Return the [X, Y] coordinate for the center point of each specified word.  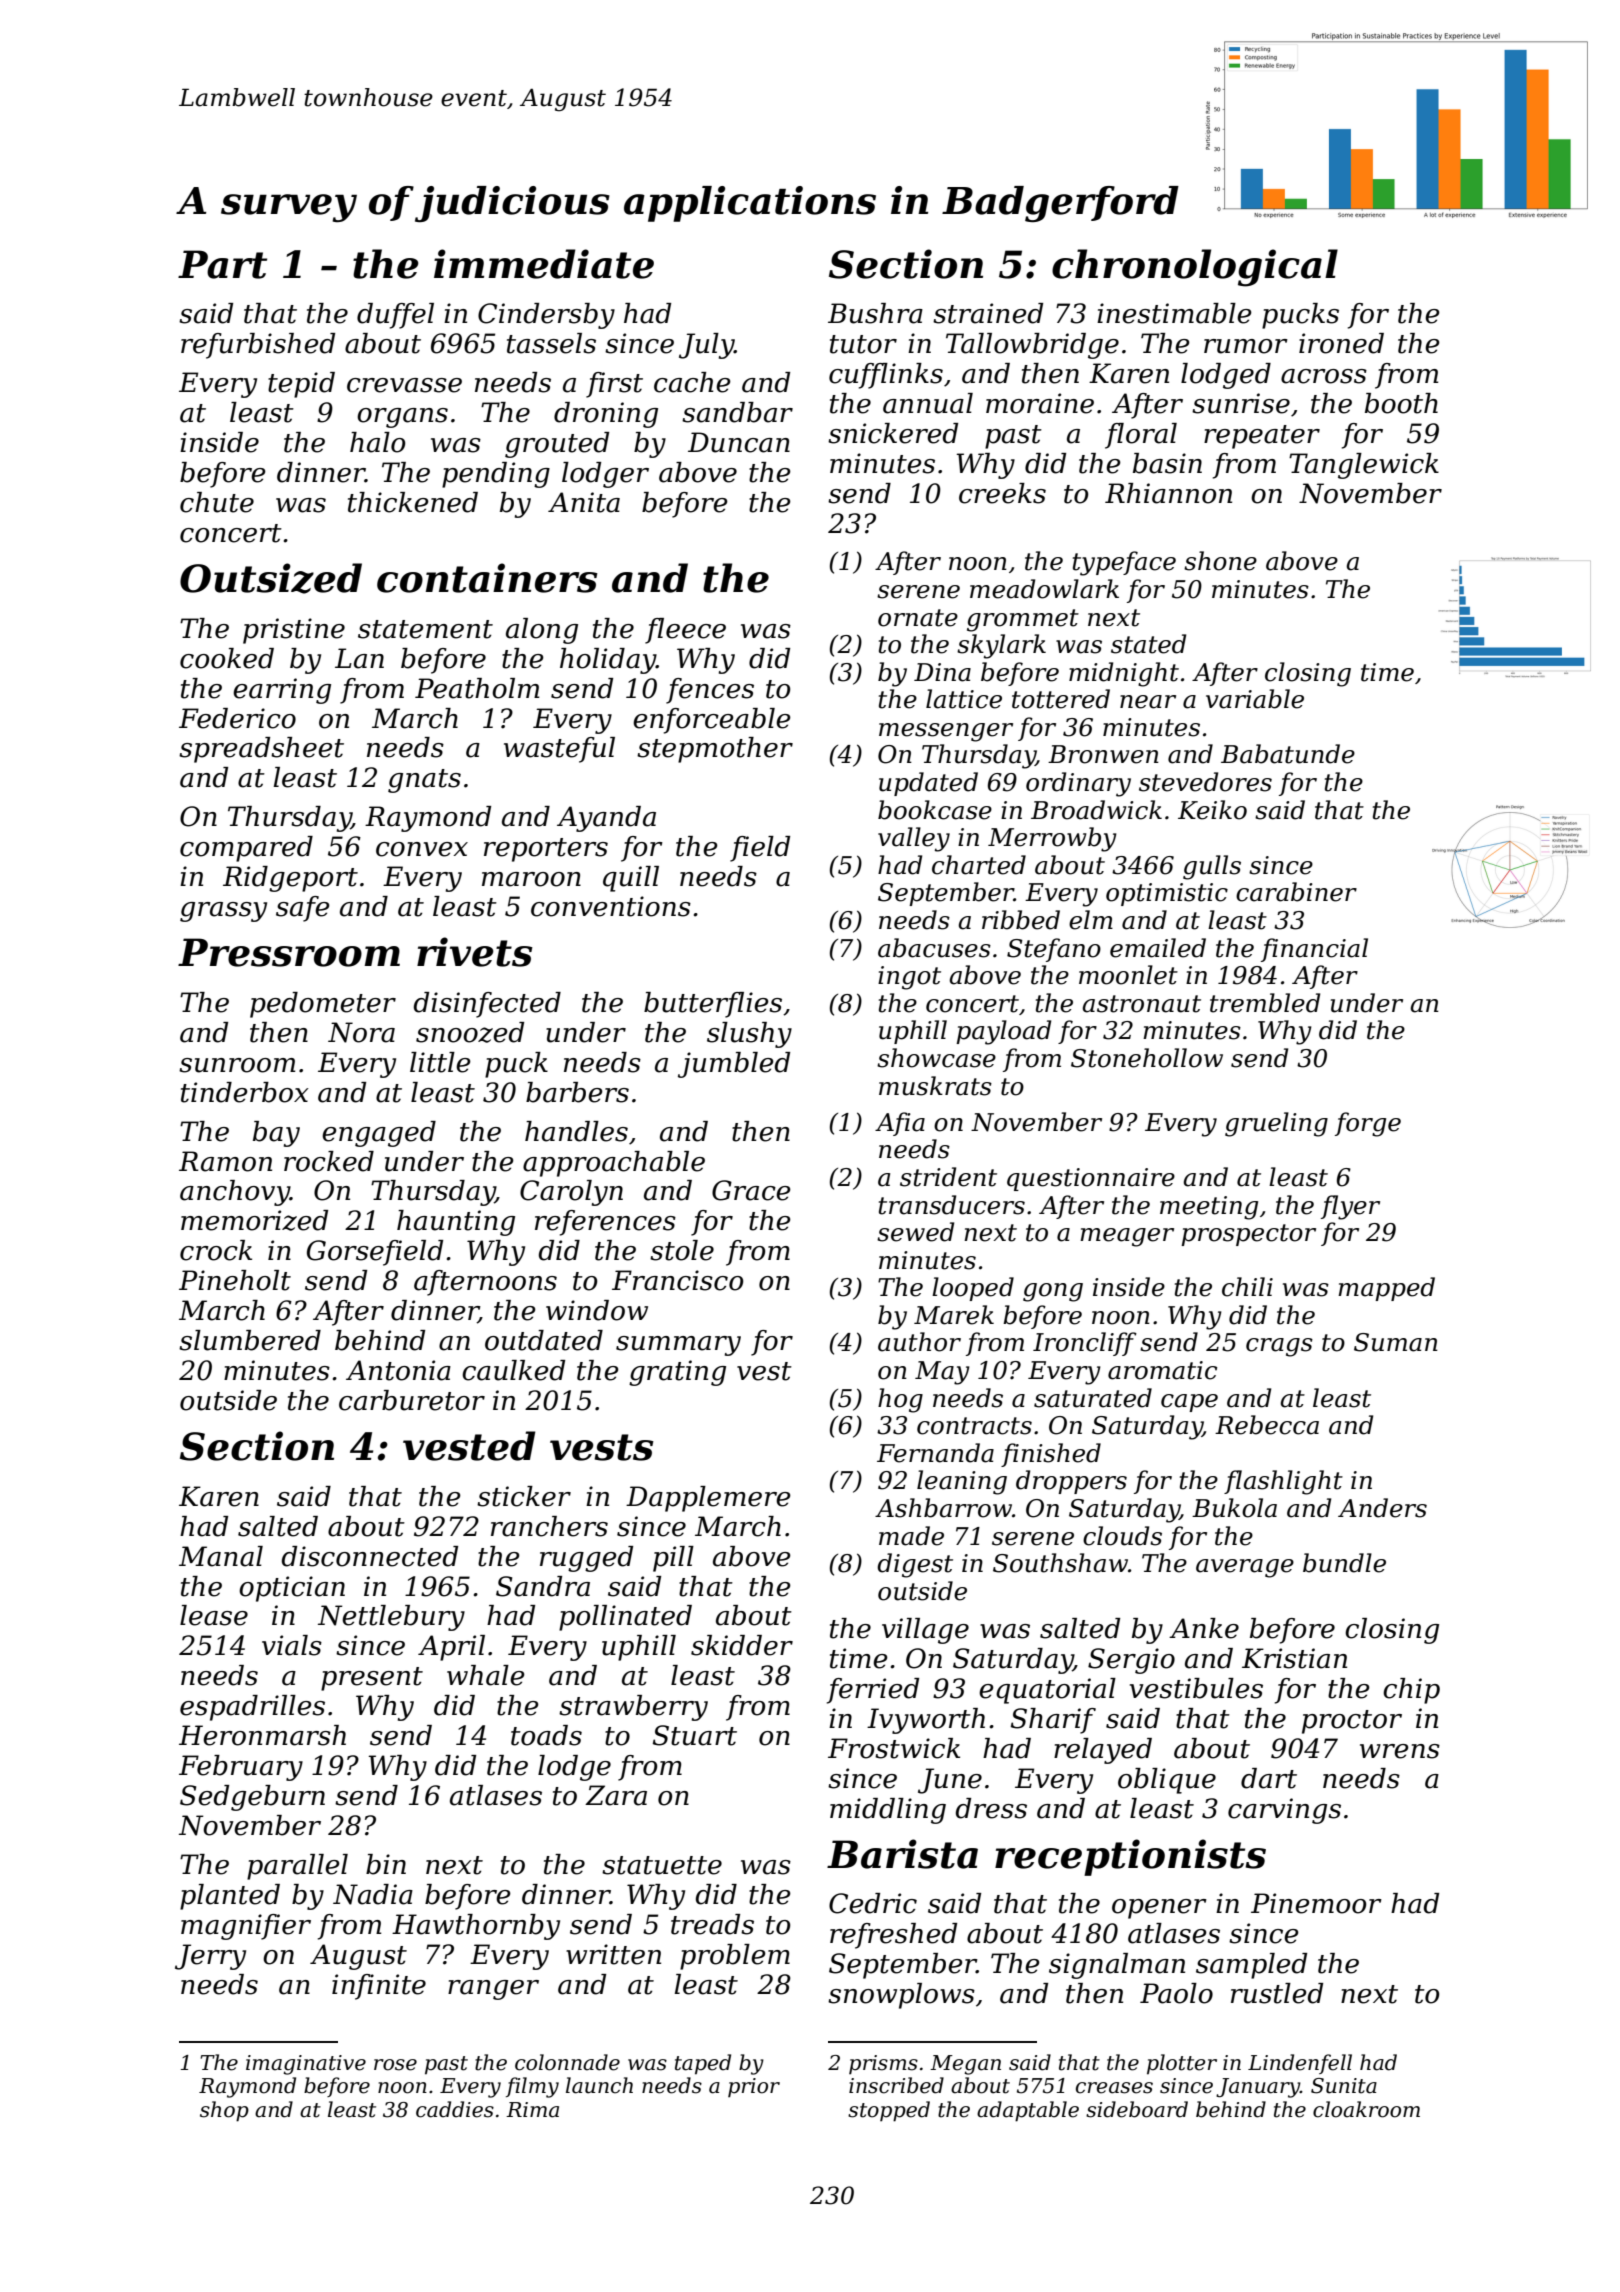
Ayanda [606, 819]
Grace [751, 1190]
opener [1159, 1909]
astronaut [1141, 1004]
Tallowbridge [1032, 346]
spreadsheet [261, 750]
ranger [493, 1990]
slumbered [250, 1340]
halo [377, 442]
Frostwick [894, 1748]
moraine [1040, 403]
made [911, 1536]
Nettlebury [391, 1618]
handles [576, 1131]
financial [1314, 950]
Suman [1396, 1342]
